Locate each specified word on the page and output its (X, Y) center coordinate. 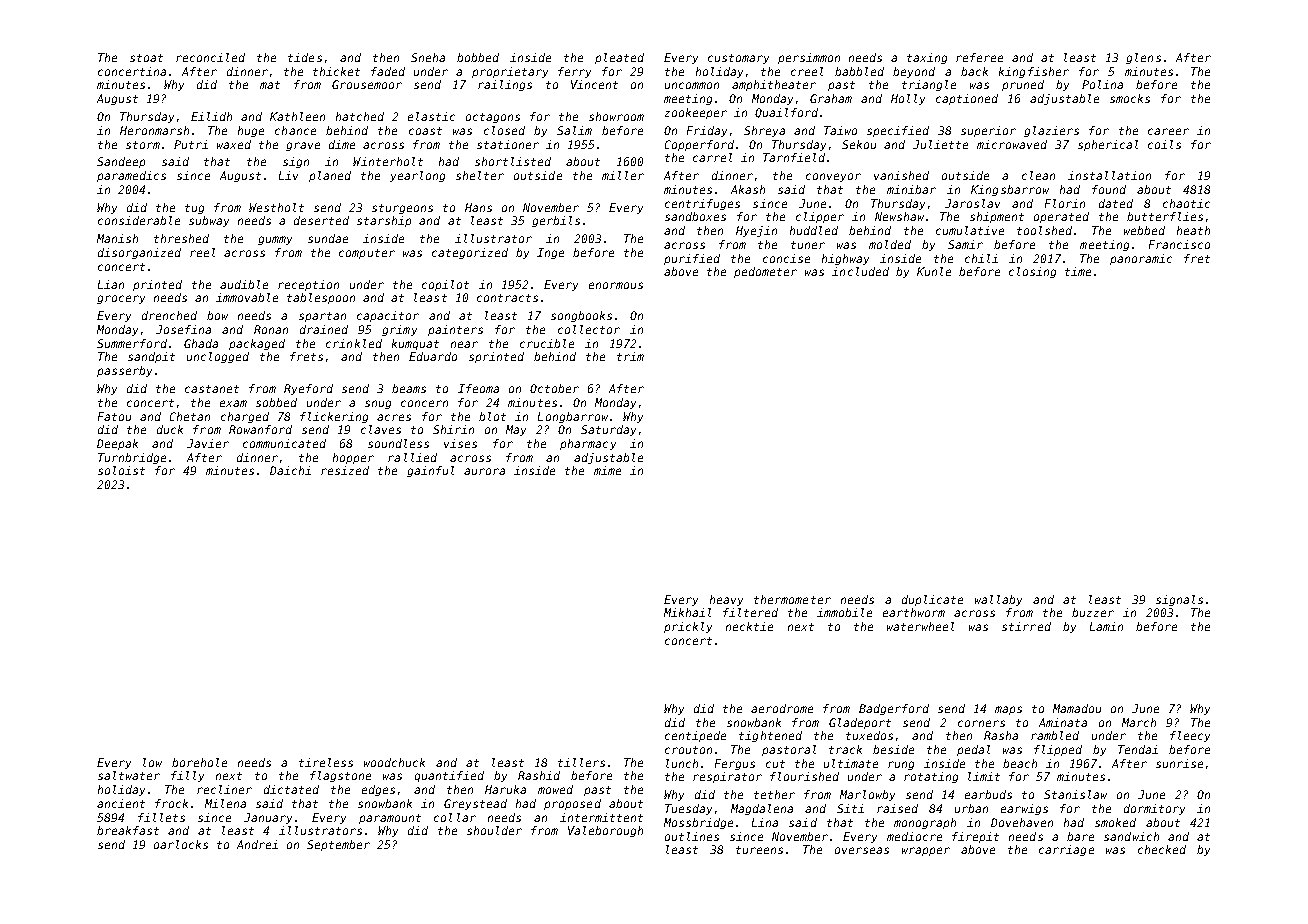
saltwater (129, 775)
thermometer (792, 599)
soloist (121, 470)
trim (630, 356)
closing (1032, 272)
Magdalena (762, 809)
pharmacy (588, 444)
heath (1193, 230)
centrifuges (702, 204)
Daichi (290, 470)
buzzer (1093, 612)
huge (251, 131)
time (1078, 271)
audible (244, 284)
